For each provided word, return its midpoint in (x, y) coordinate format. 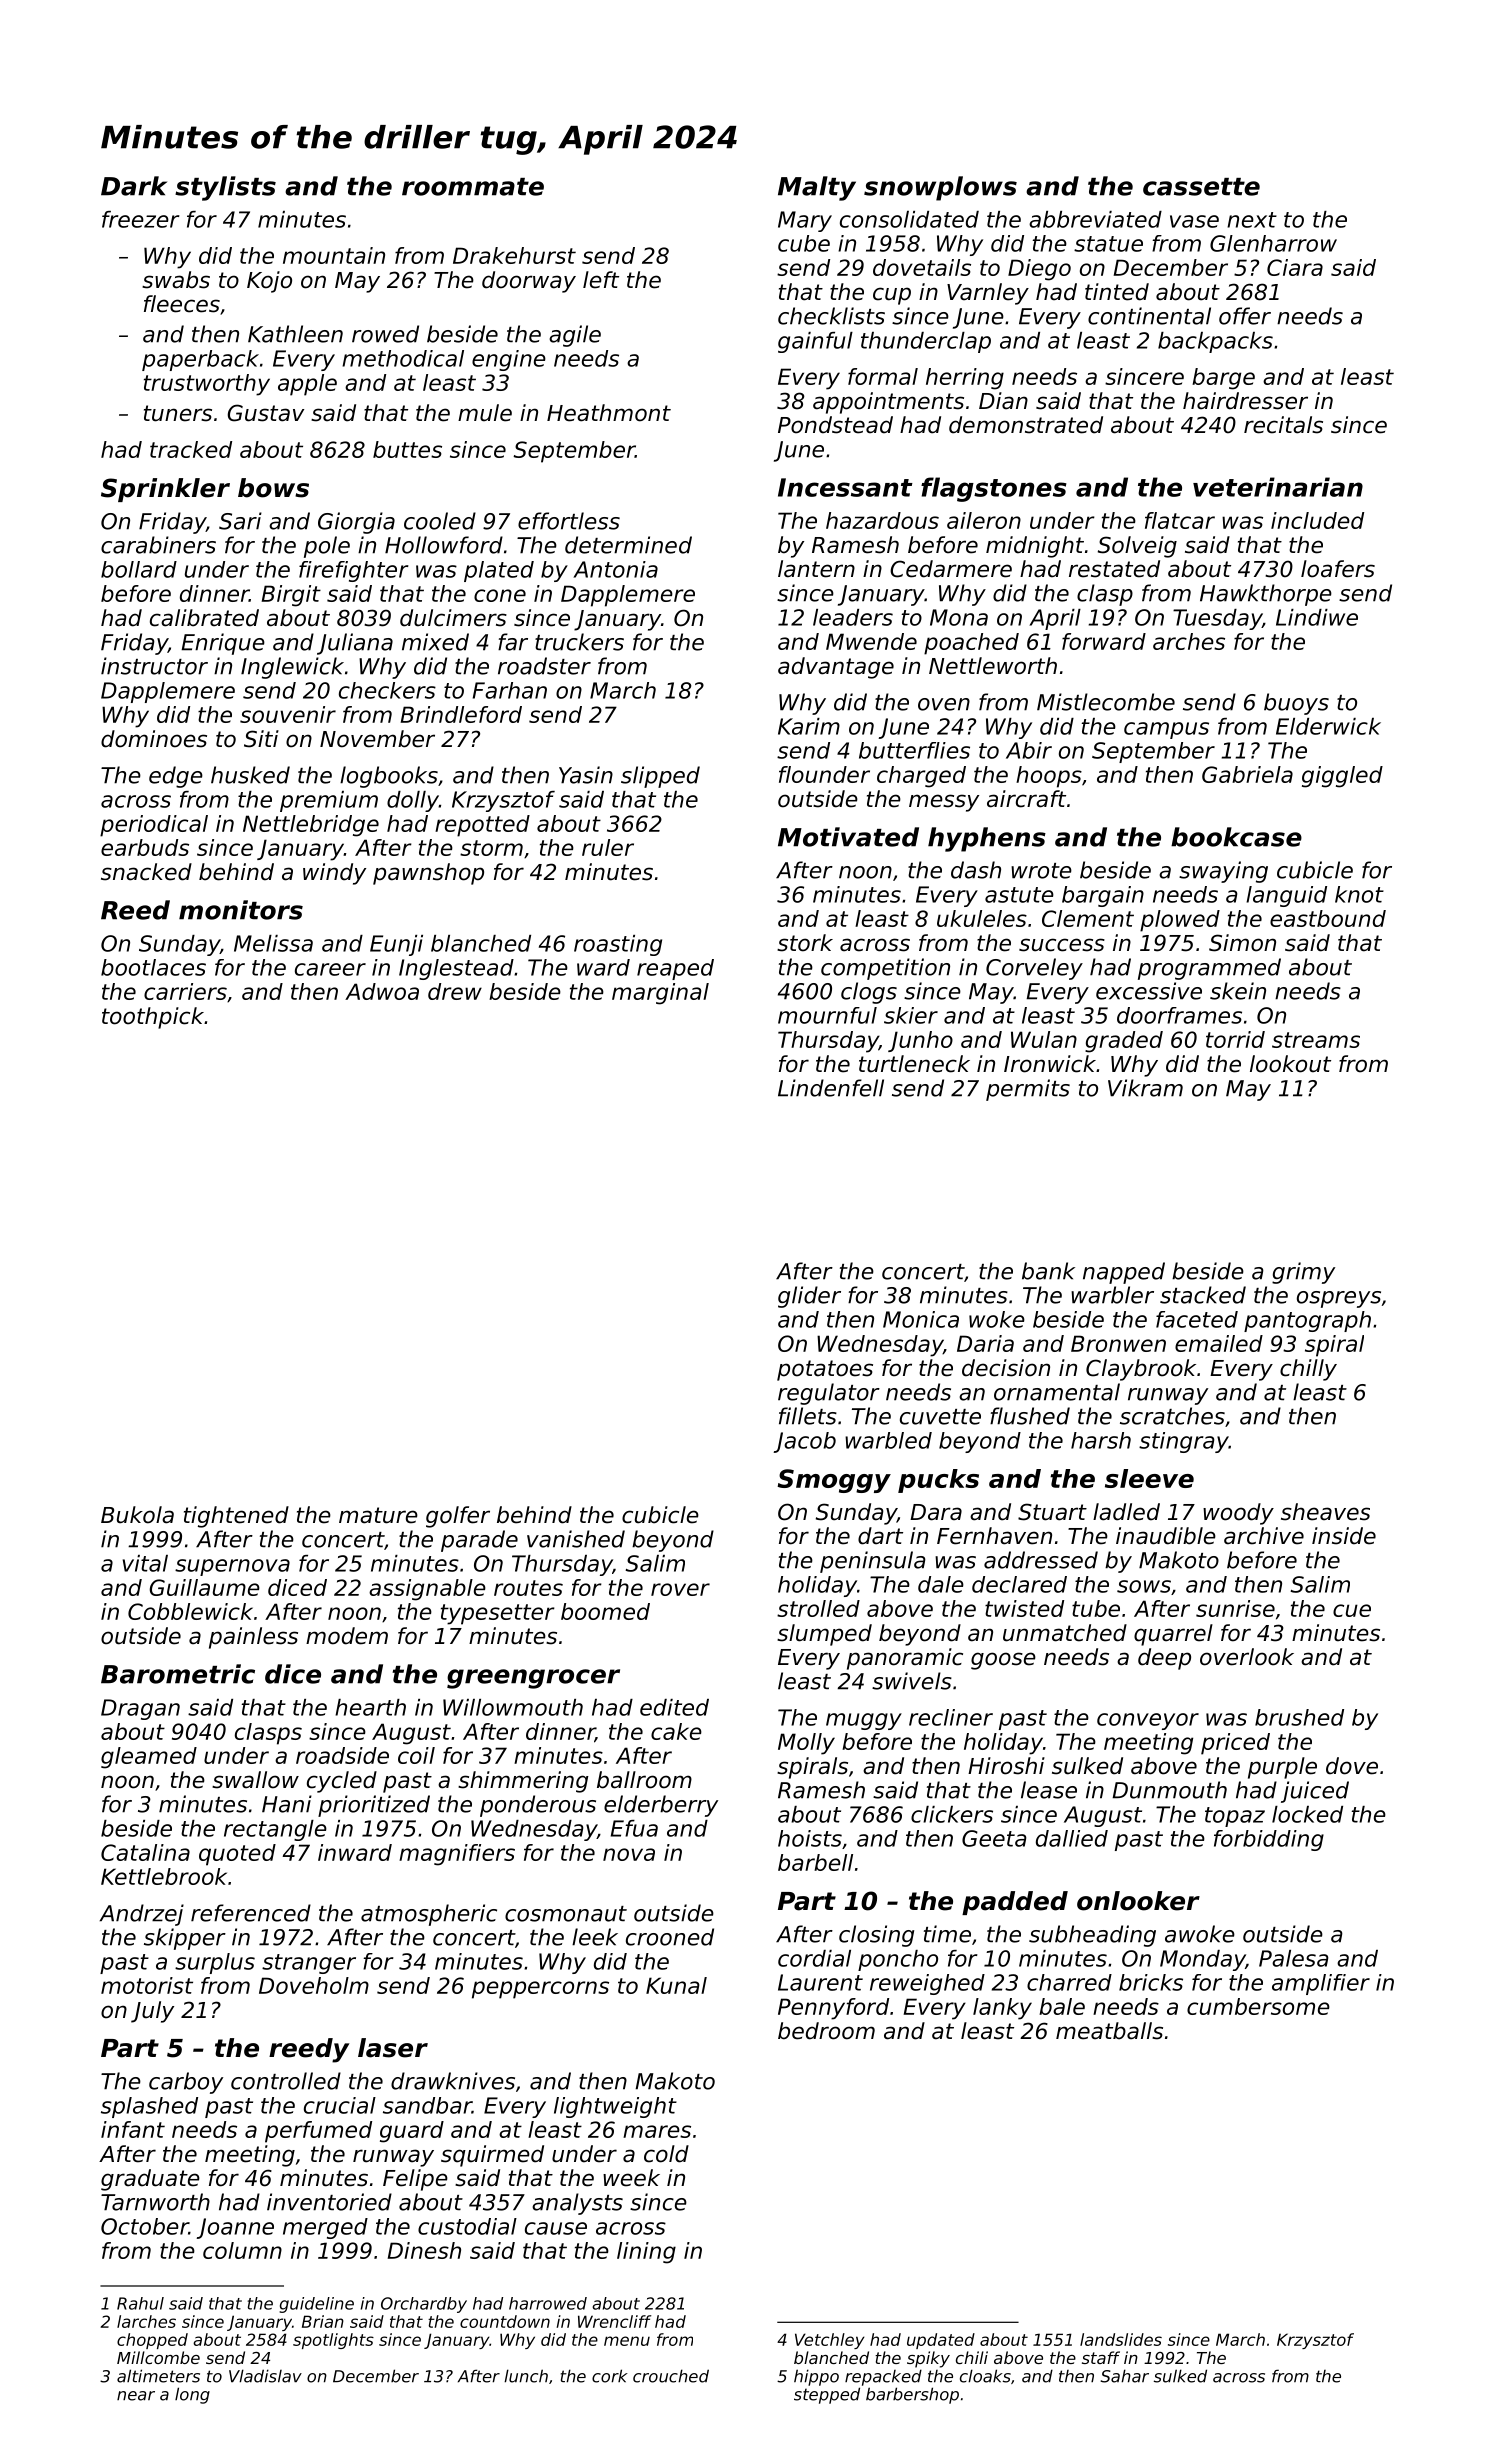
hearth (370, 1707)
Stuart (1052, 1512)
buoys (1296, 704)
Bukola (137, 1515)
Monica (921, 1319)
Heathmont (609, 413)
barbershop (912, 2395)
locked (1307, 1814)
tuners (178, 413)
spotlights (333, 2341)
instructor (154, 666)
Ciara (1295, 267)
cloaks (985, 2376)
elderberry (661, 1806)
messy (944, 803)
